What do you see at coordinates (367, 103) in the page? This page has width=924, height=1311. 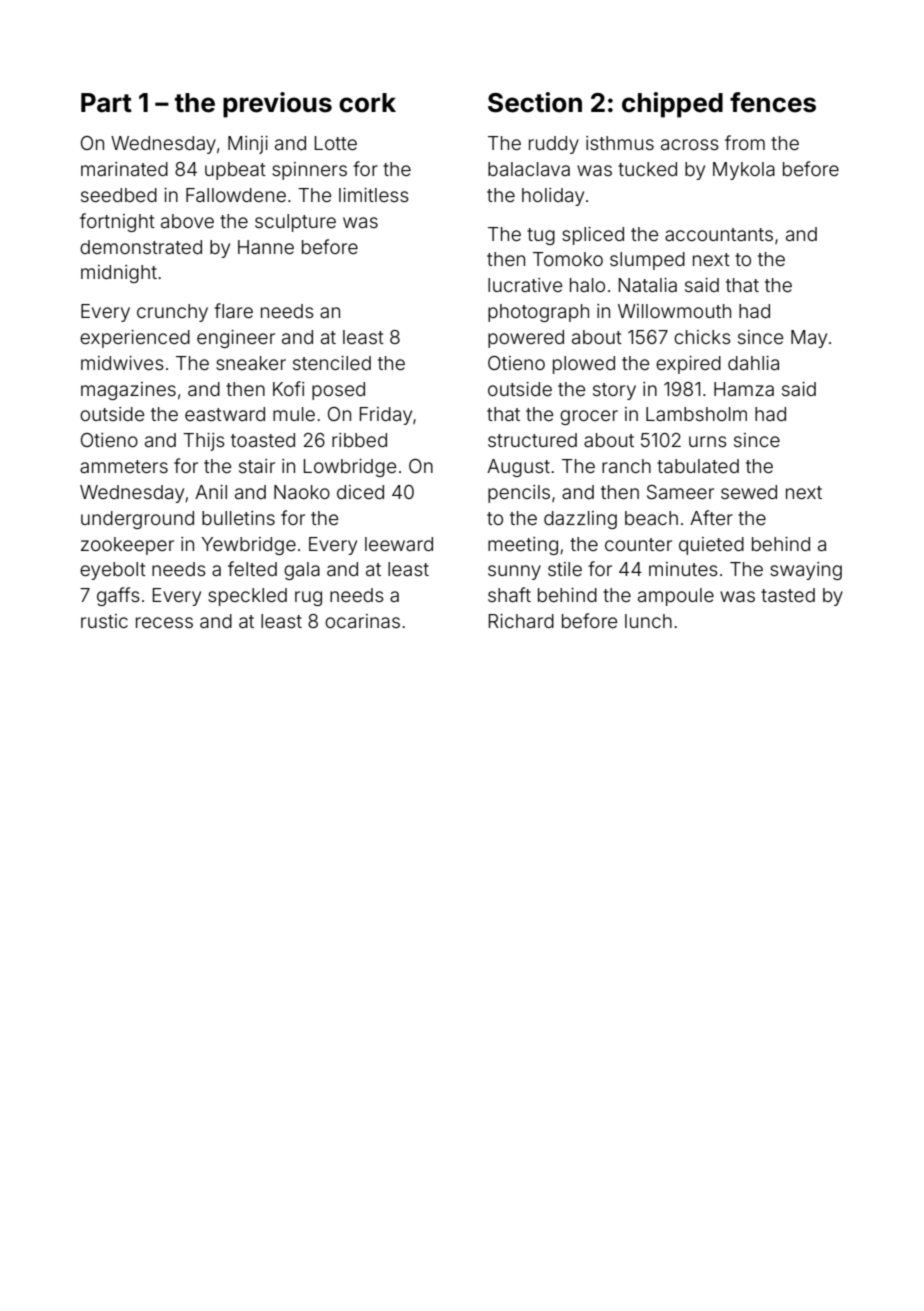 I see `cork` at bounding box center [367, 103].
